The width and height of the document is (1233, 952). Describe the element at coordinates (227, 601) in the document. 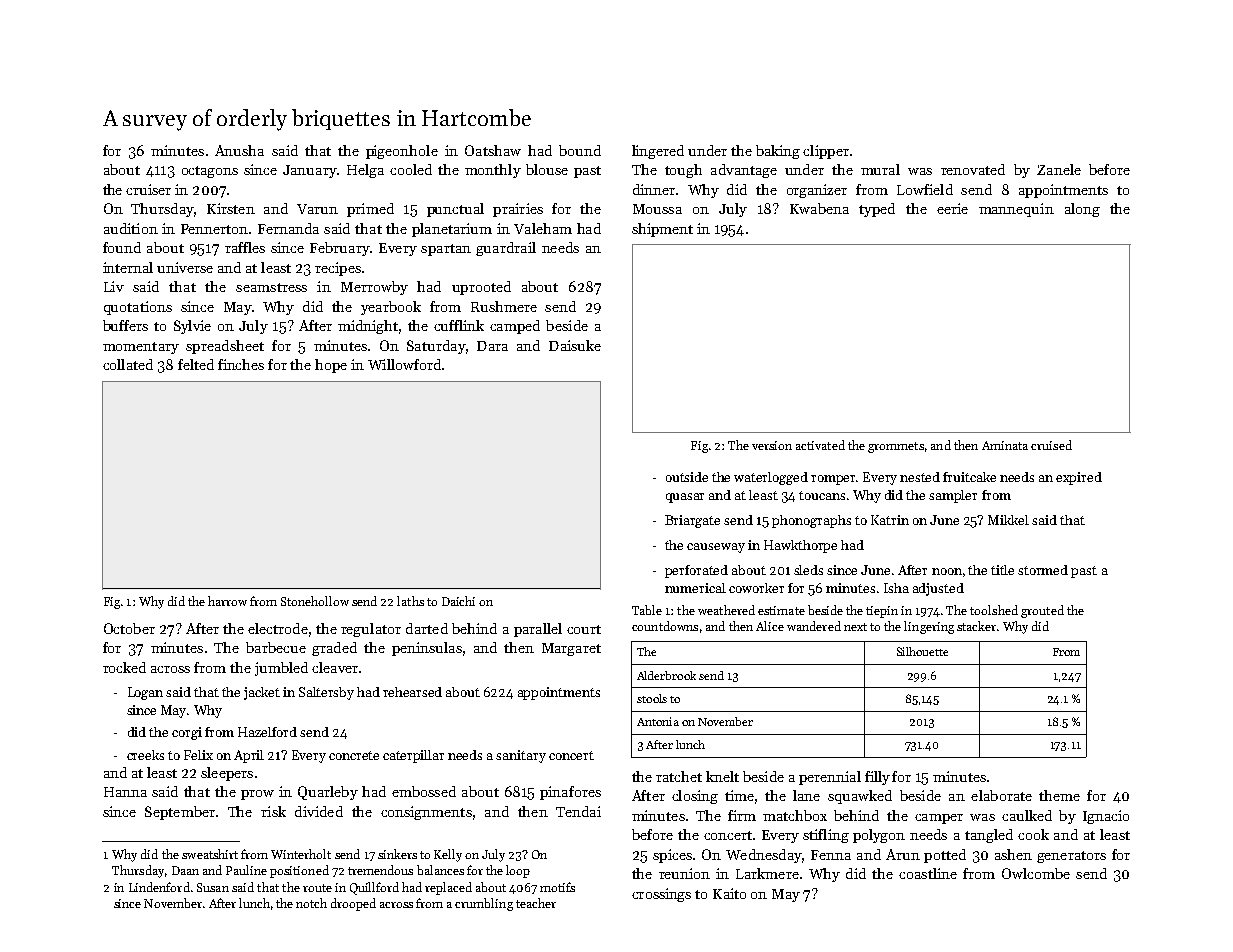

I see `harrow` at that location.
